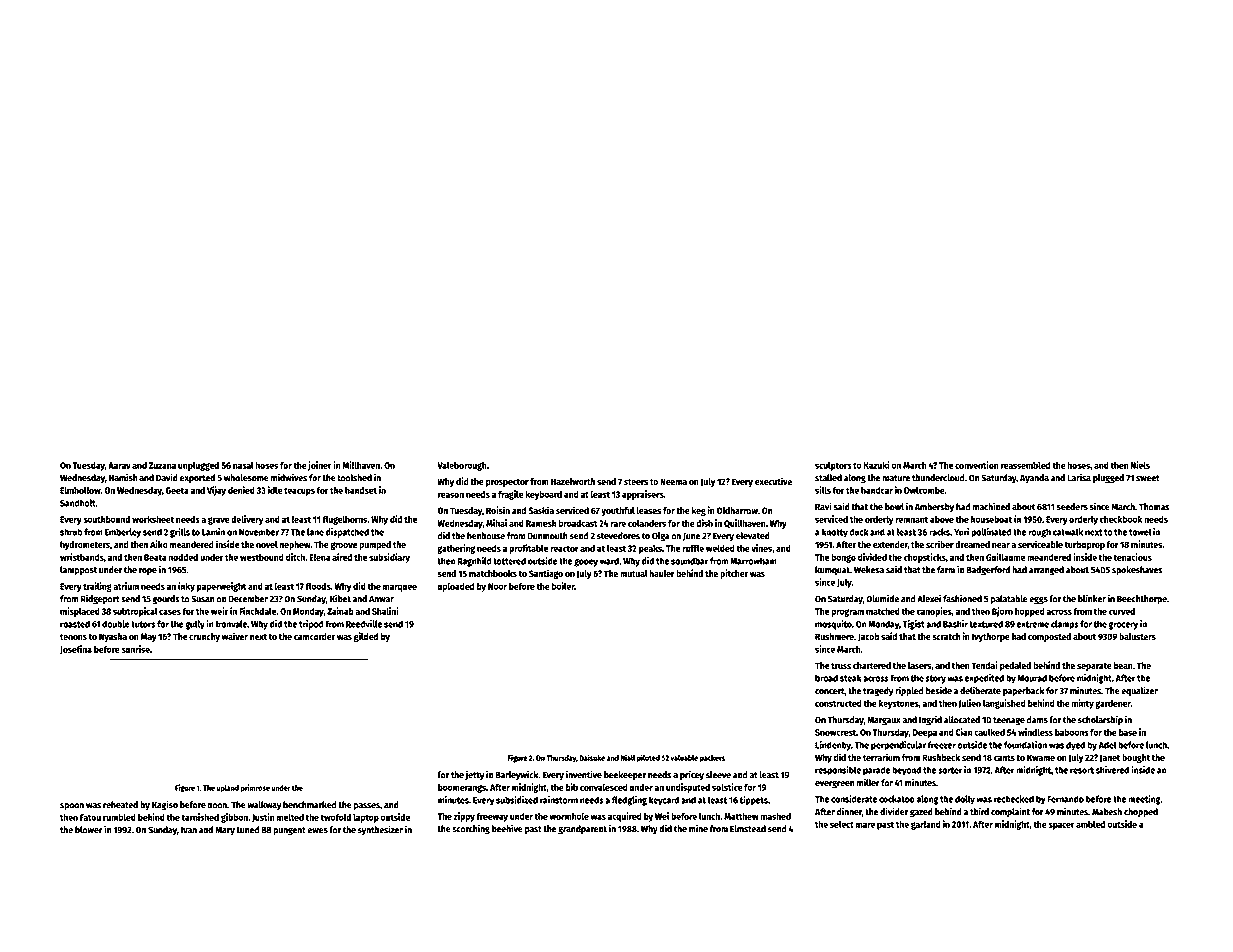  What do you see at coordinates (227, 789) in the screenshot?
I see `upland` at bounding box center [227, 789].
